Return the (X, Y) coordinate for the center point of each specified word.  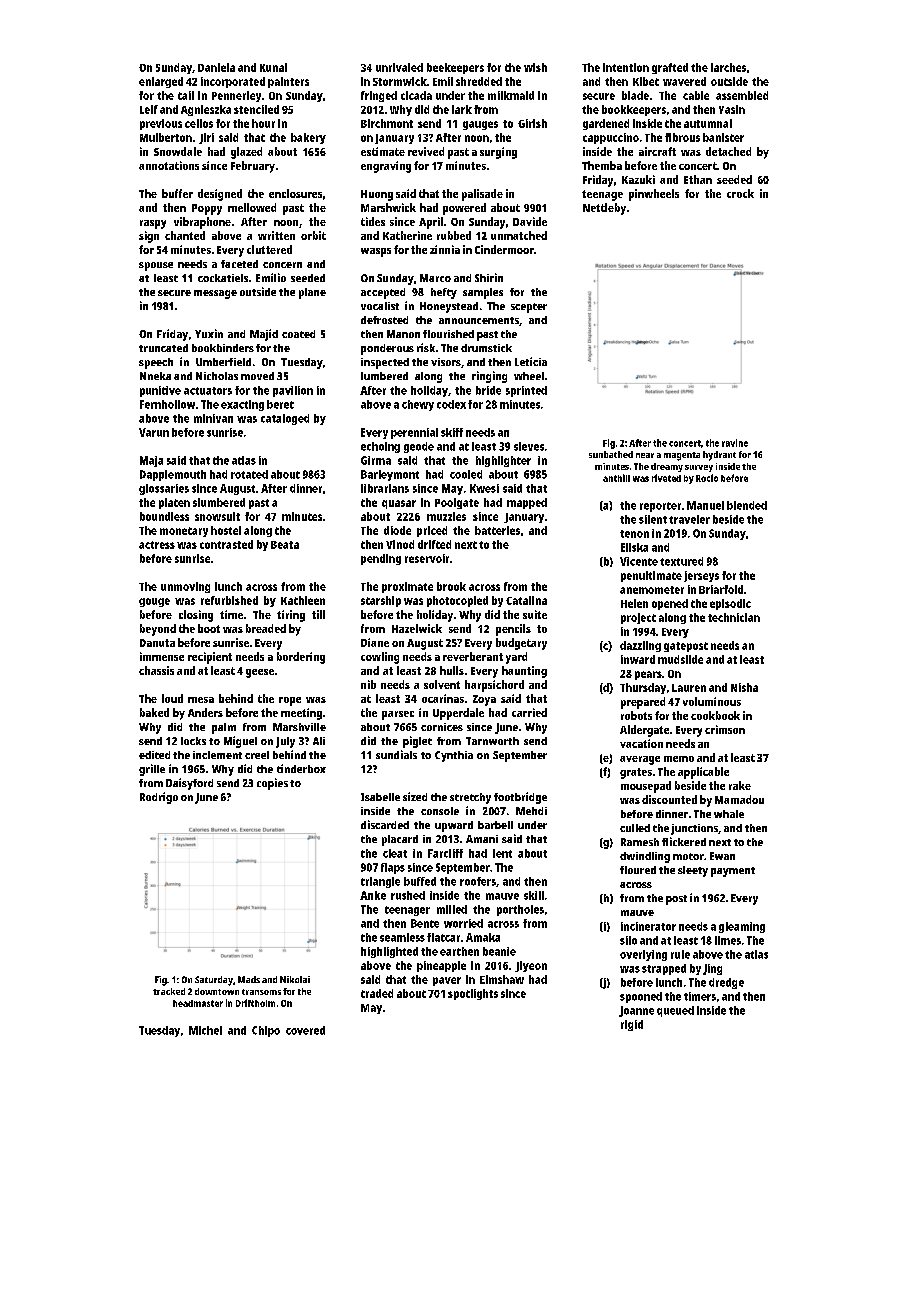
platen (174, 503)
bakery (308, 138)
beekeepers (455, 68)
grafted (670, 68)
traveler (689, 519)
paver (447, 981)
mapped (527, 503)
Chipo (266, 1031)
